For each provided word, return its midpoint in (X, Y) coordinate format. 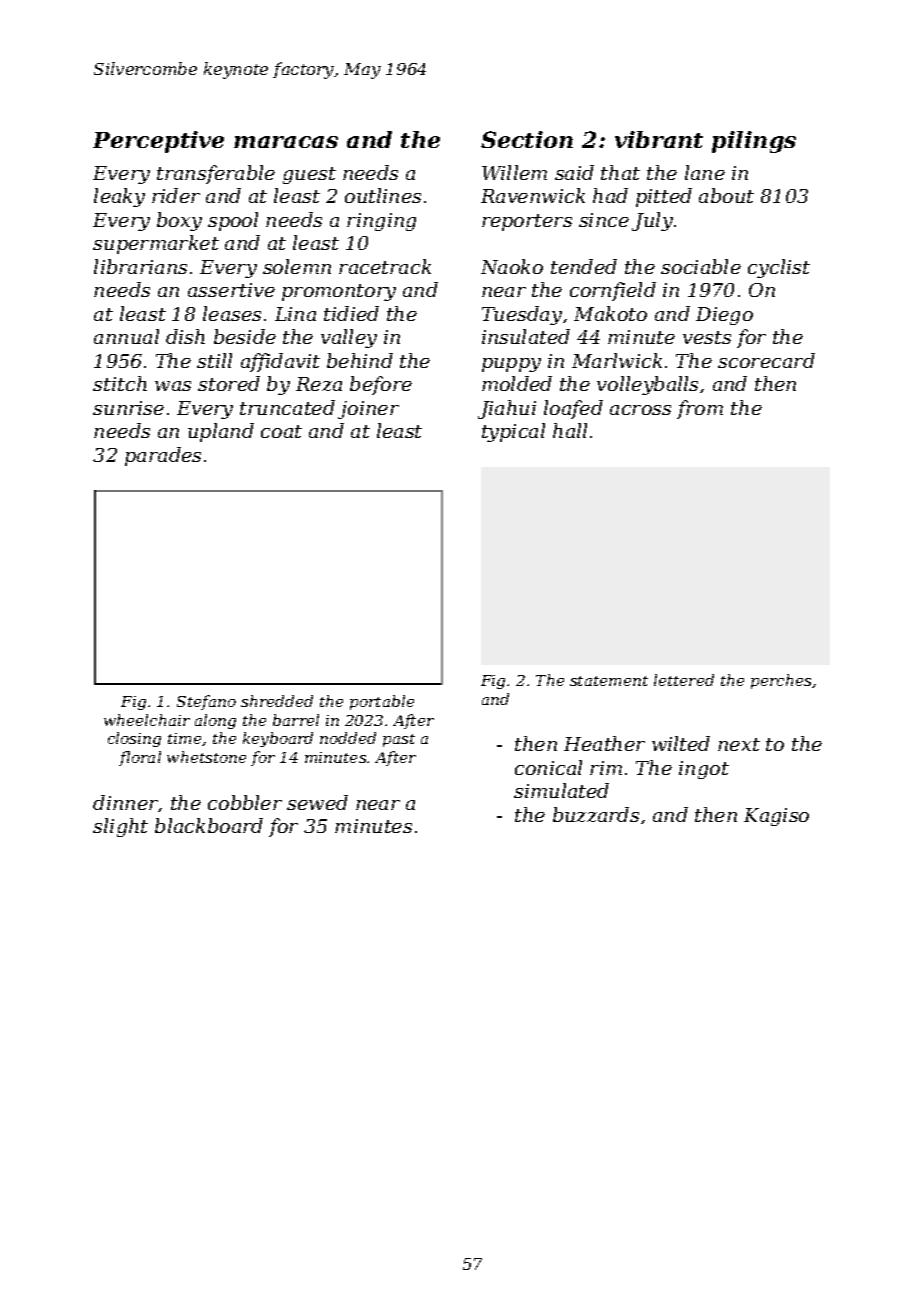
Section (527, 139)
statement (609, 681)
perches (781, 681)
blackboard (209, 825)
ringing (381, 222)
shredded (277, 701)
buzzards (596, 814)
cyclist (779, 268)
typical (513, 432)
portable (382, 702)
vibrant (659, 139)
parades (163, 456)
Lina (295, 314)
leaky (119, 197)
